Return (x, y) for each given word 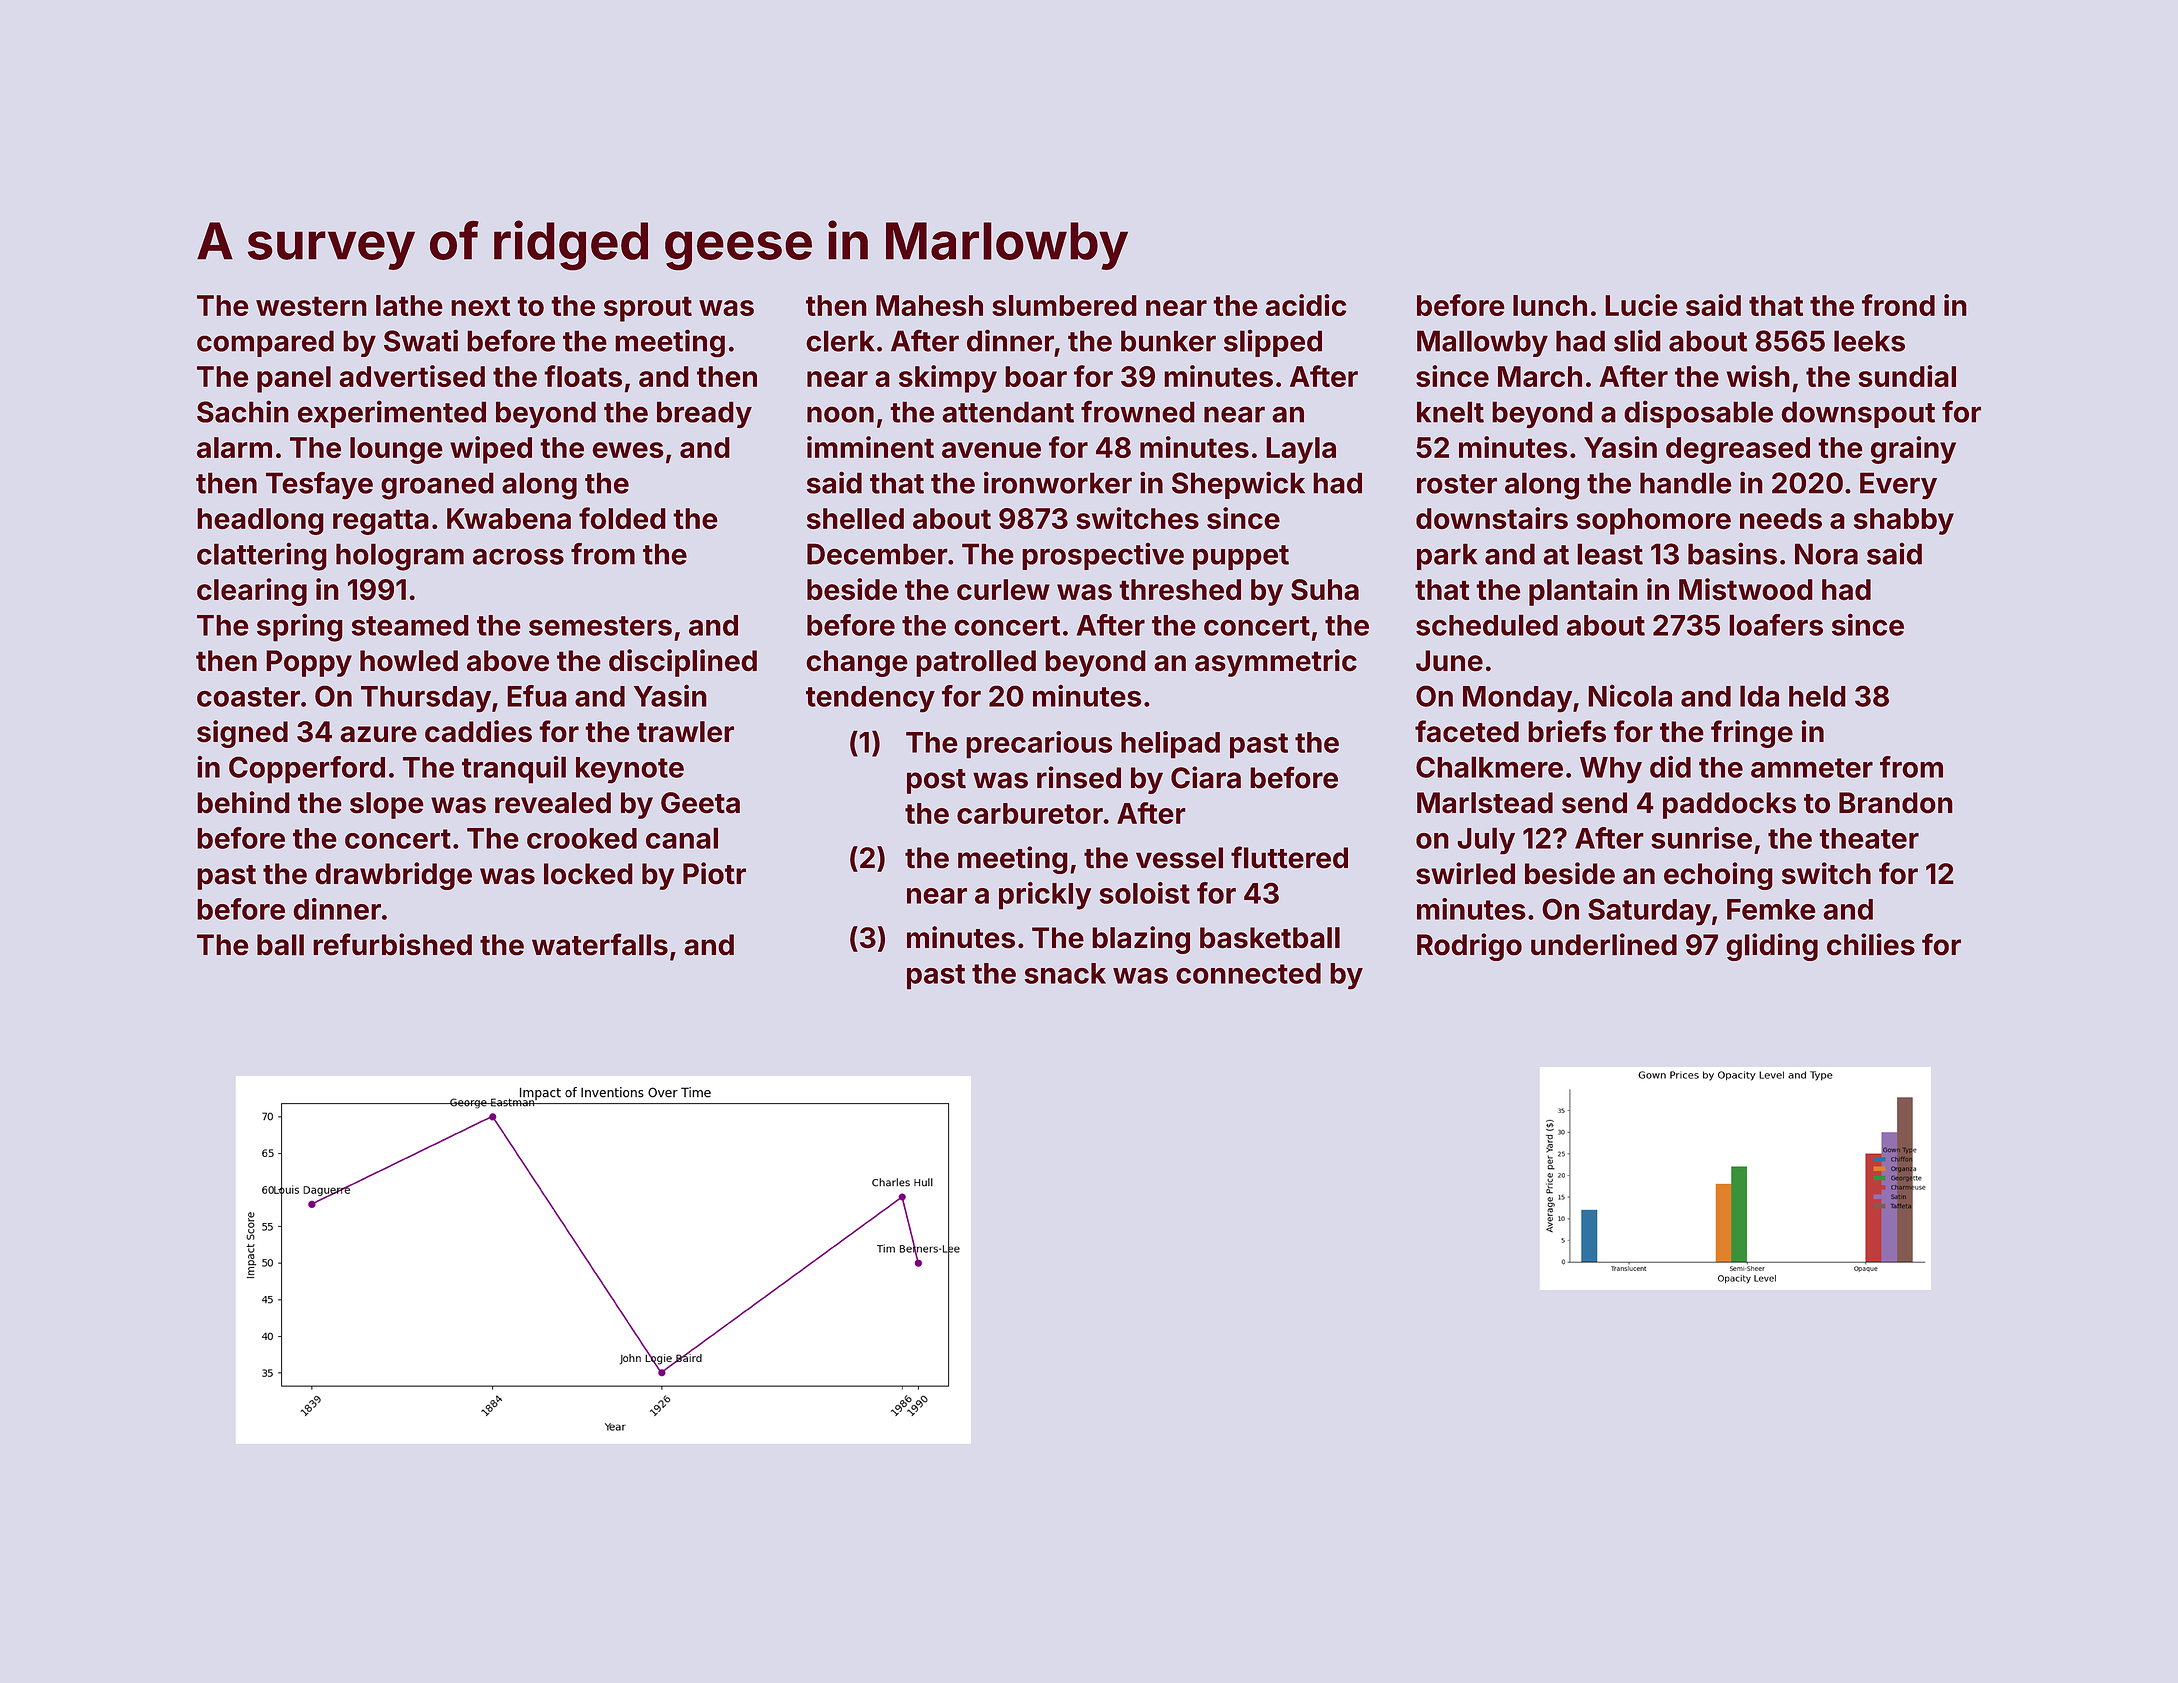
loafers (1776, 625)
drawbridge (393, 876)
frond (1898, 305)
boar (1036, 376)
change (857, 663)
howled (409, 661)
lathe (409, 305)
